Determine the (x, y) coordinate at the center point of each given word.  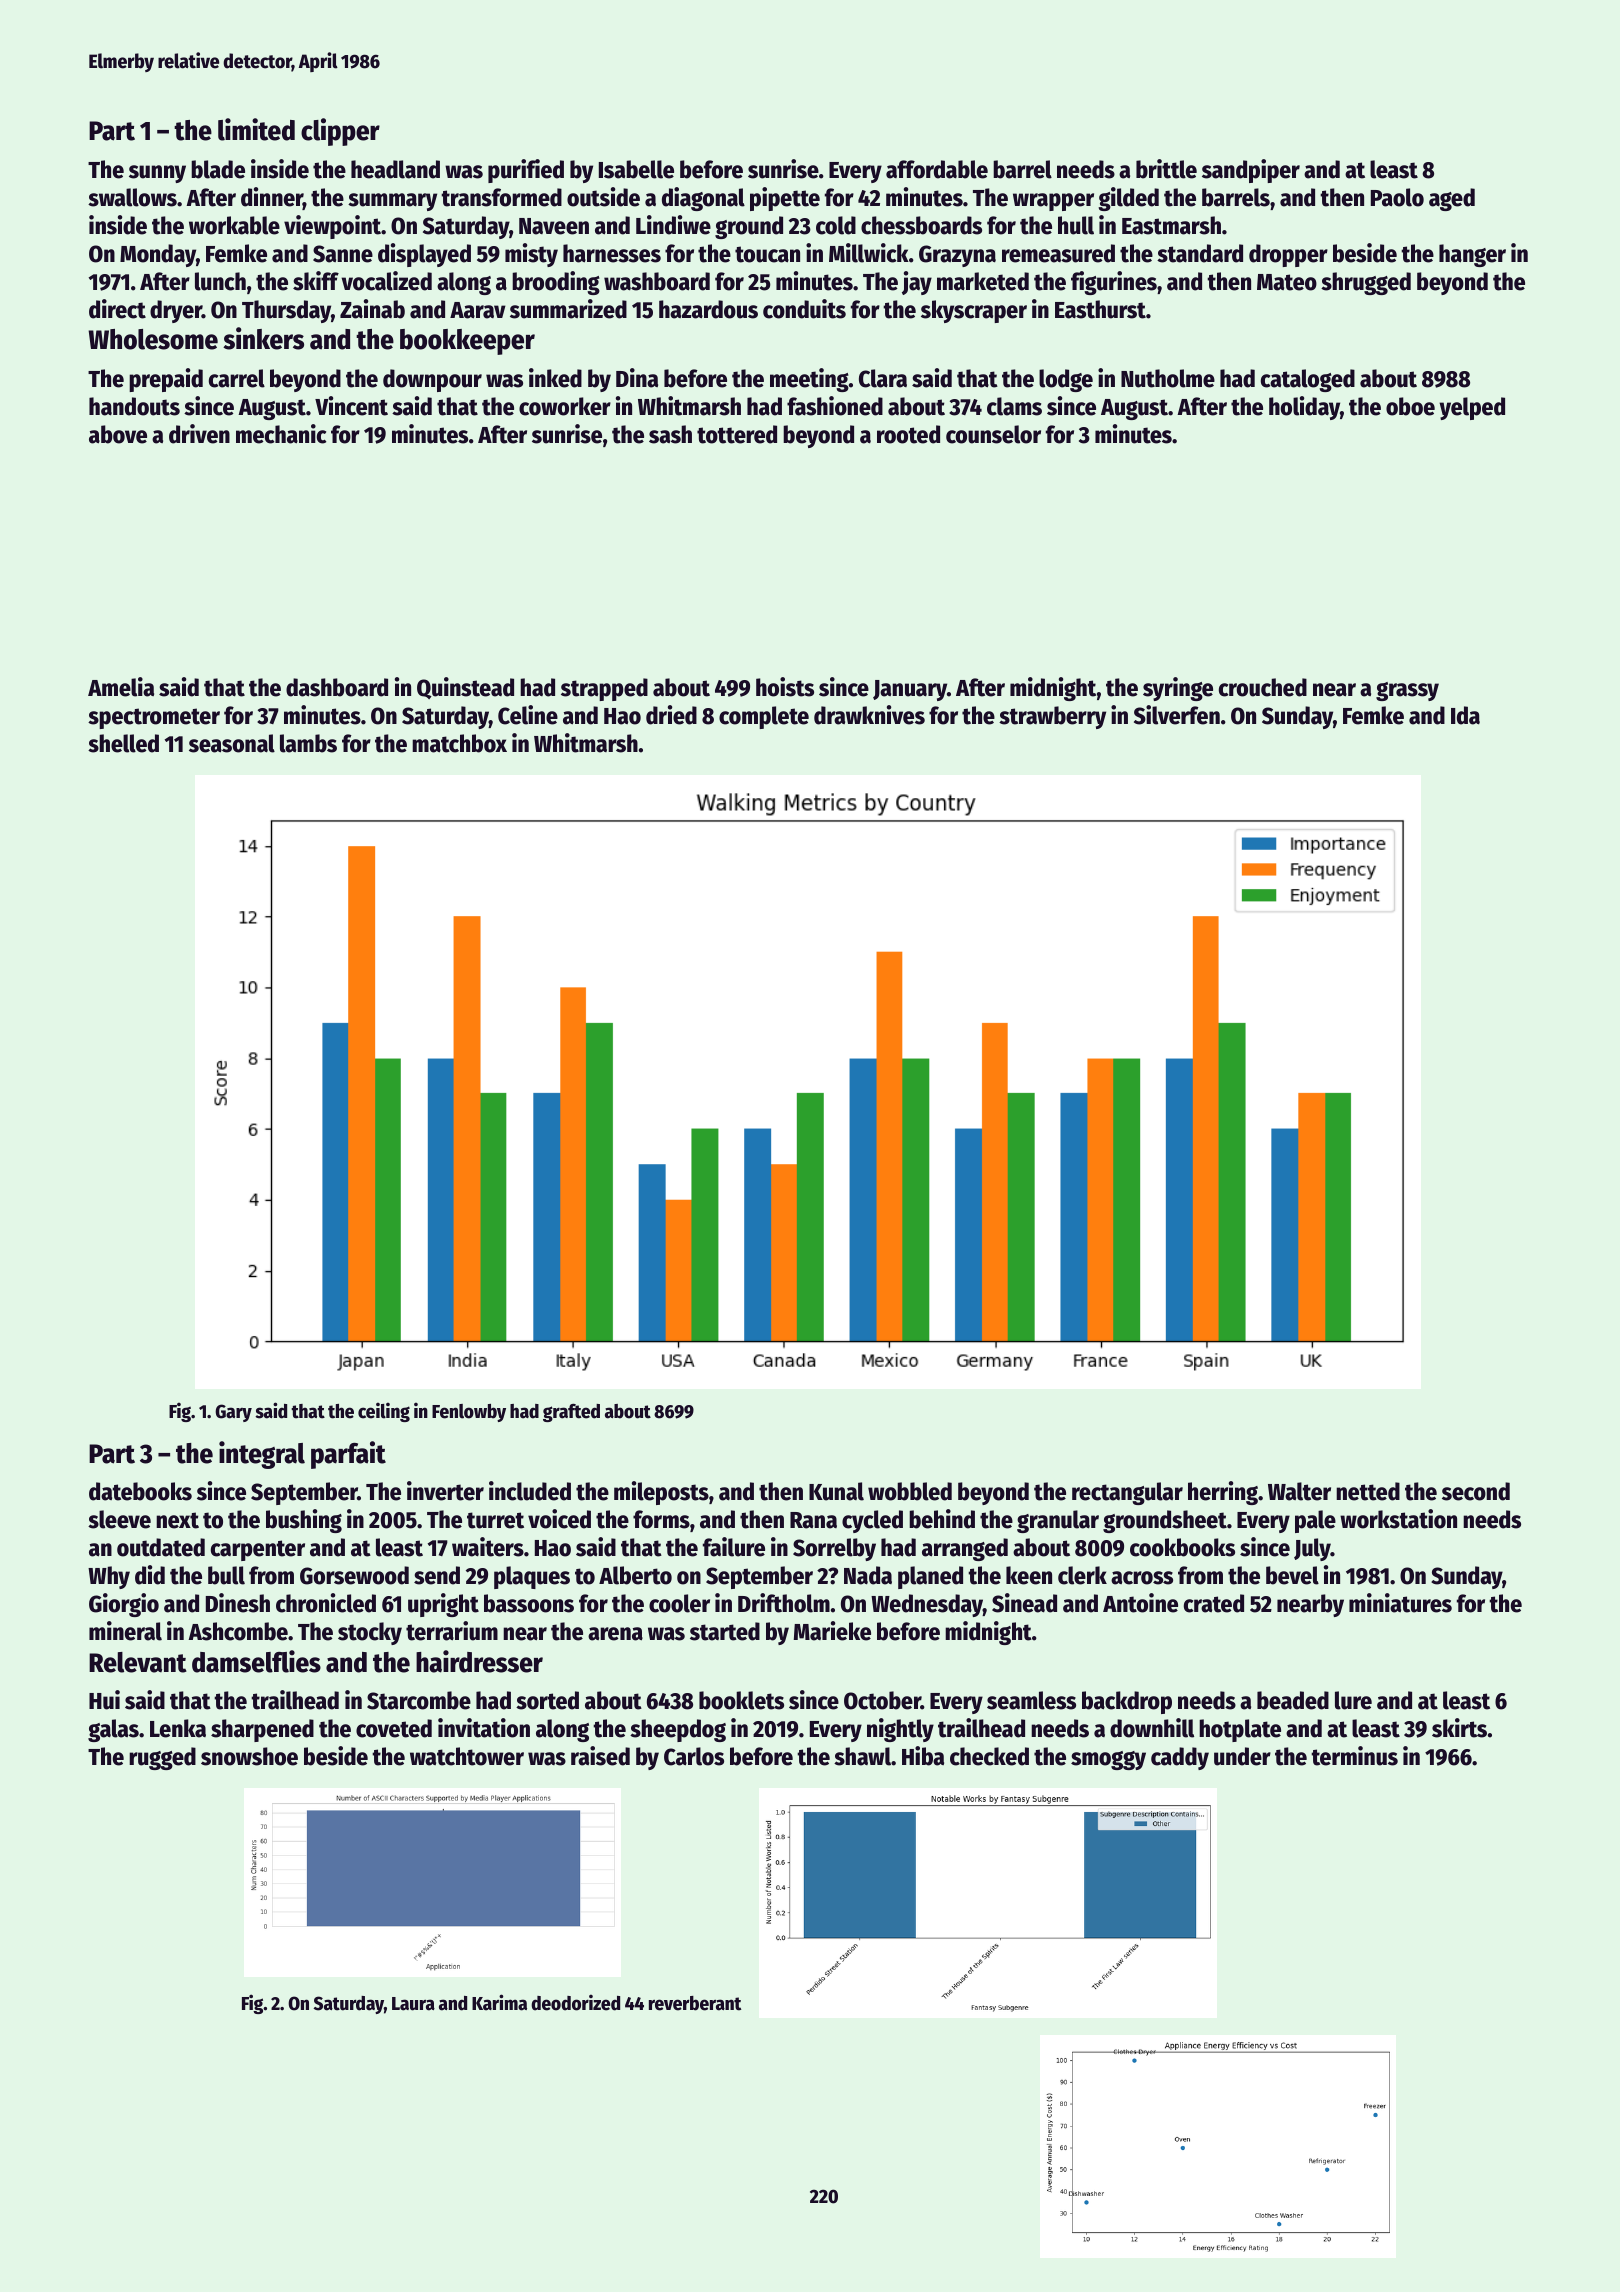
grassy (1407, 691)
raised (600, 1756)
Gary (233, 1413)
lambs (308, 743)
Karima (499, 2002)
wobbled (910, 1491)
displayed (424, 255)
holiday (1304, 408)
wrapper (1053, 202)
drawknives (869, 715)
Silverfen (1177, 715)
